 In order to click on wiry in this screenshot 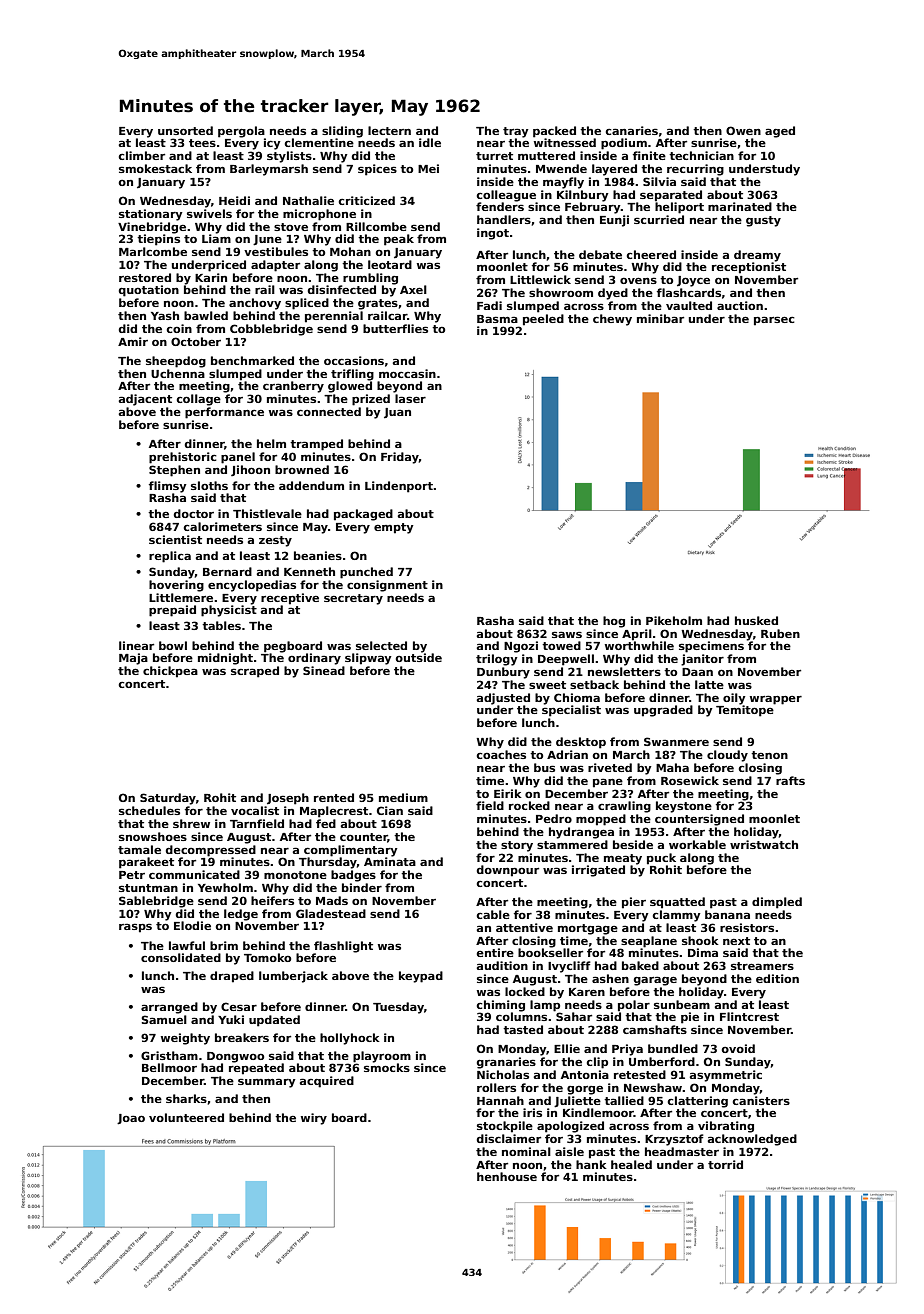, I will do `click(314, 1119)`.
